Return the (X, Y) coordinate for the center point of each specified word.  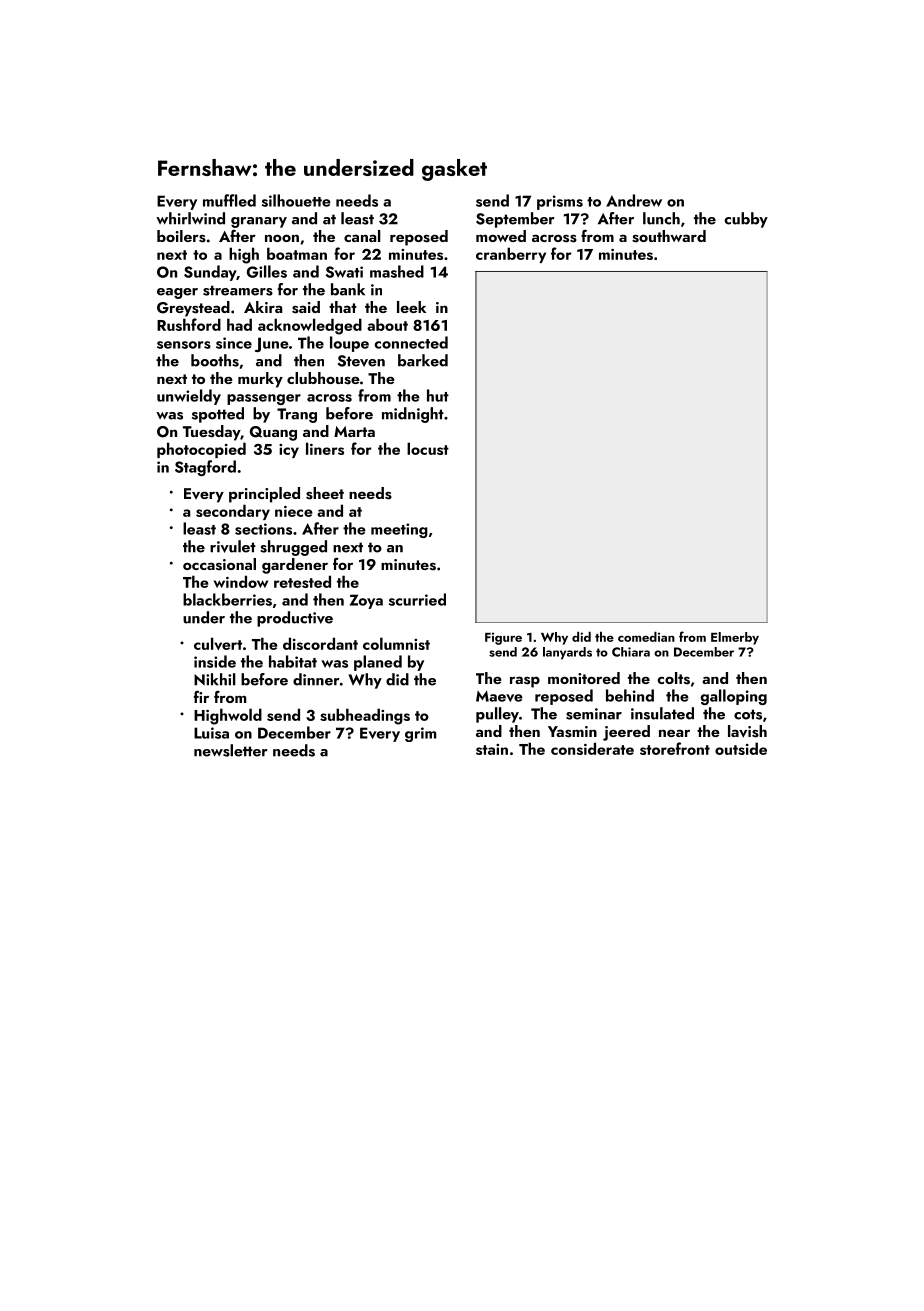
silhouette (296, 200)
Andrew (634, 200)
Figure (503, 638)
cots (748, 714)
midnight (413, 415)
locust (428, 448)
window (241, 581)
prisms (560, 202)
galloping (734, 697)
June (272, 344)
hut (438, 395)
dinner (316, 679)
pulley (497, 715)
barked (423, 360)
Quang (273, 433)
